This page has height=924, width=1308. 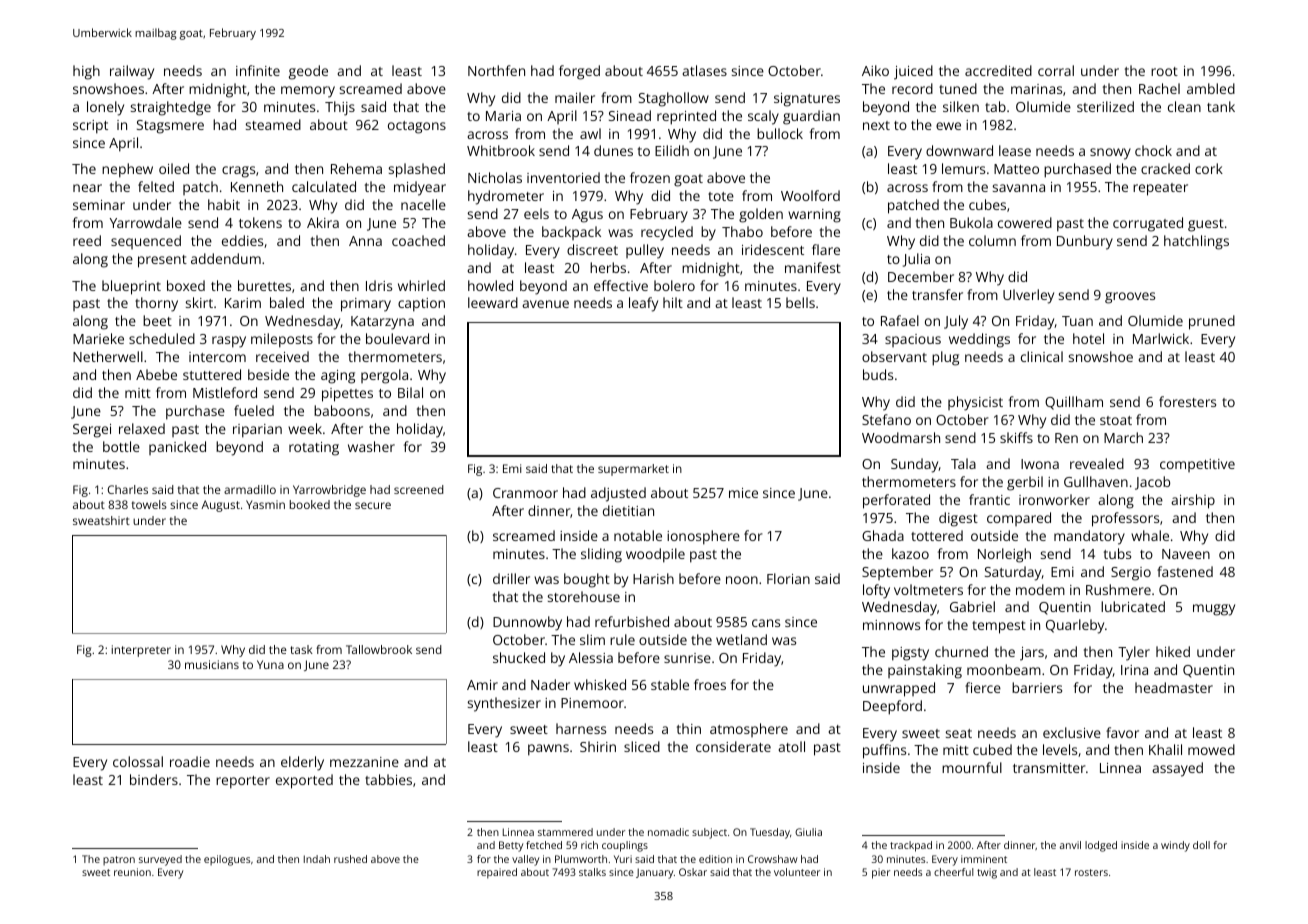 I want to click on Iwona, so click(x=1040, y=464).
